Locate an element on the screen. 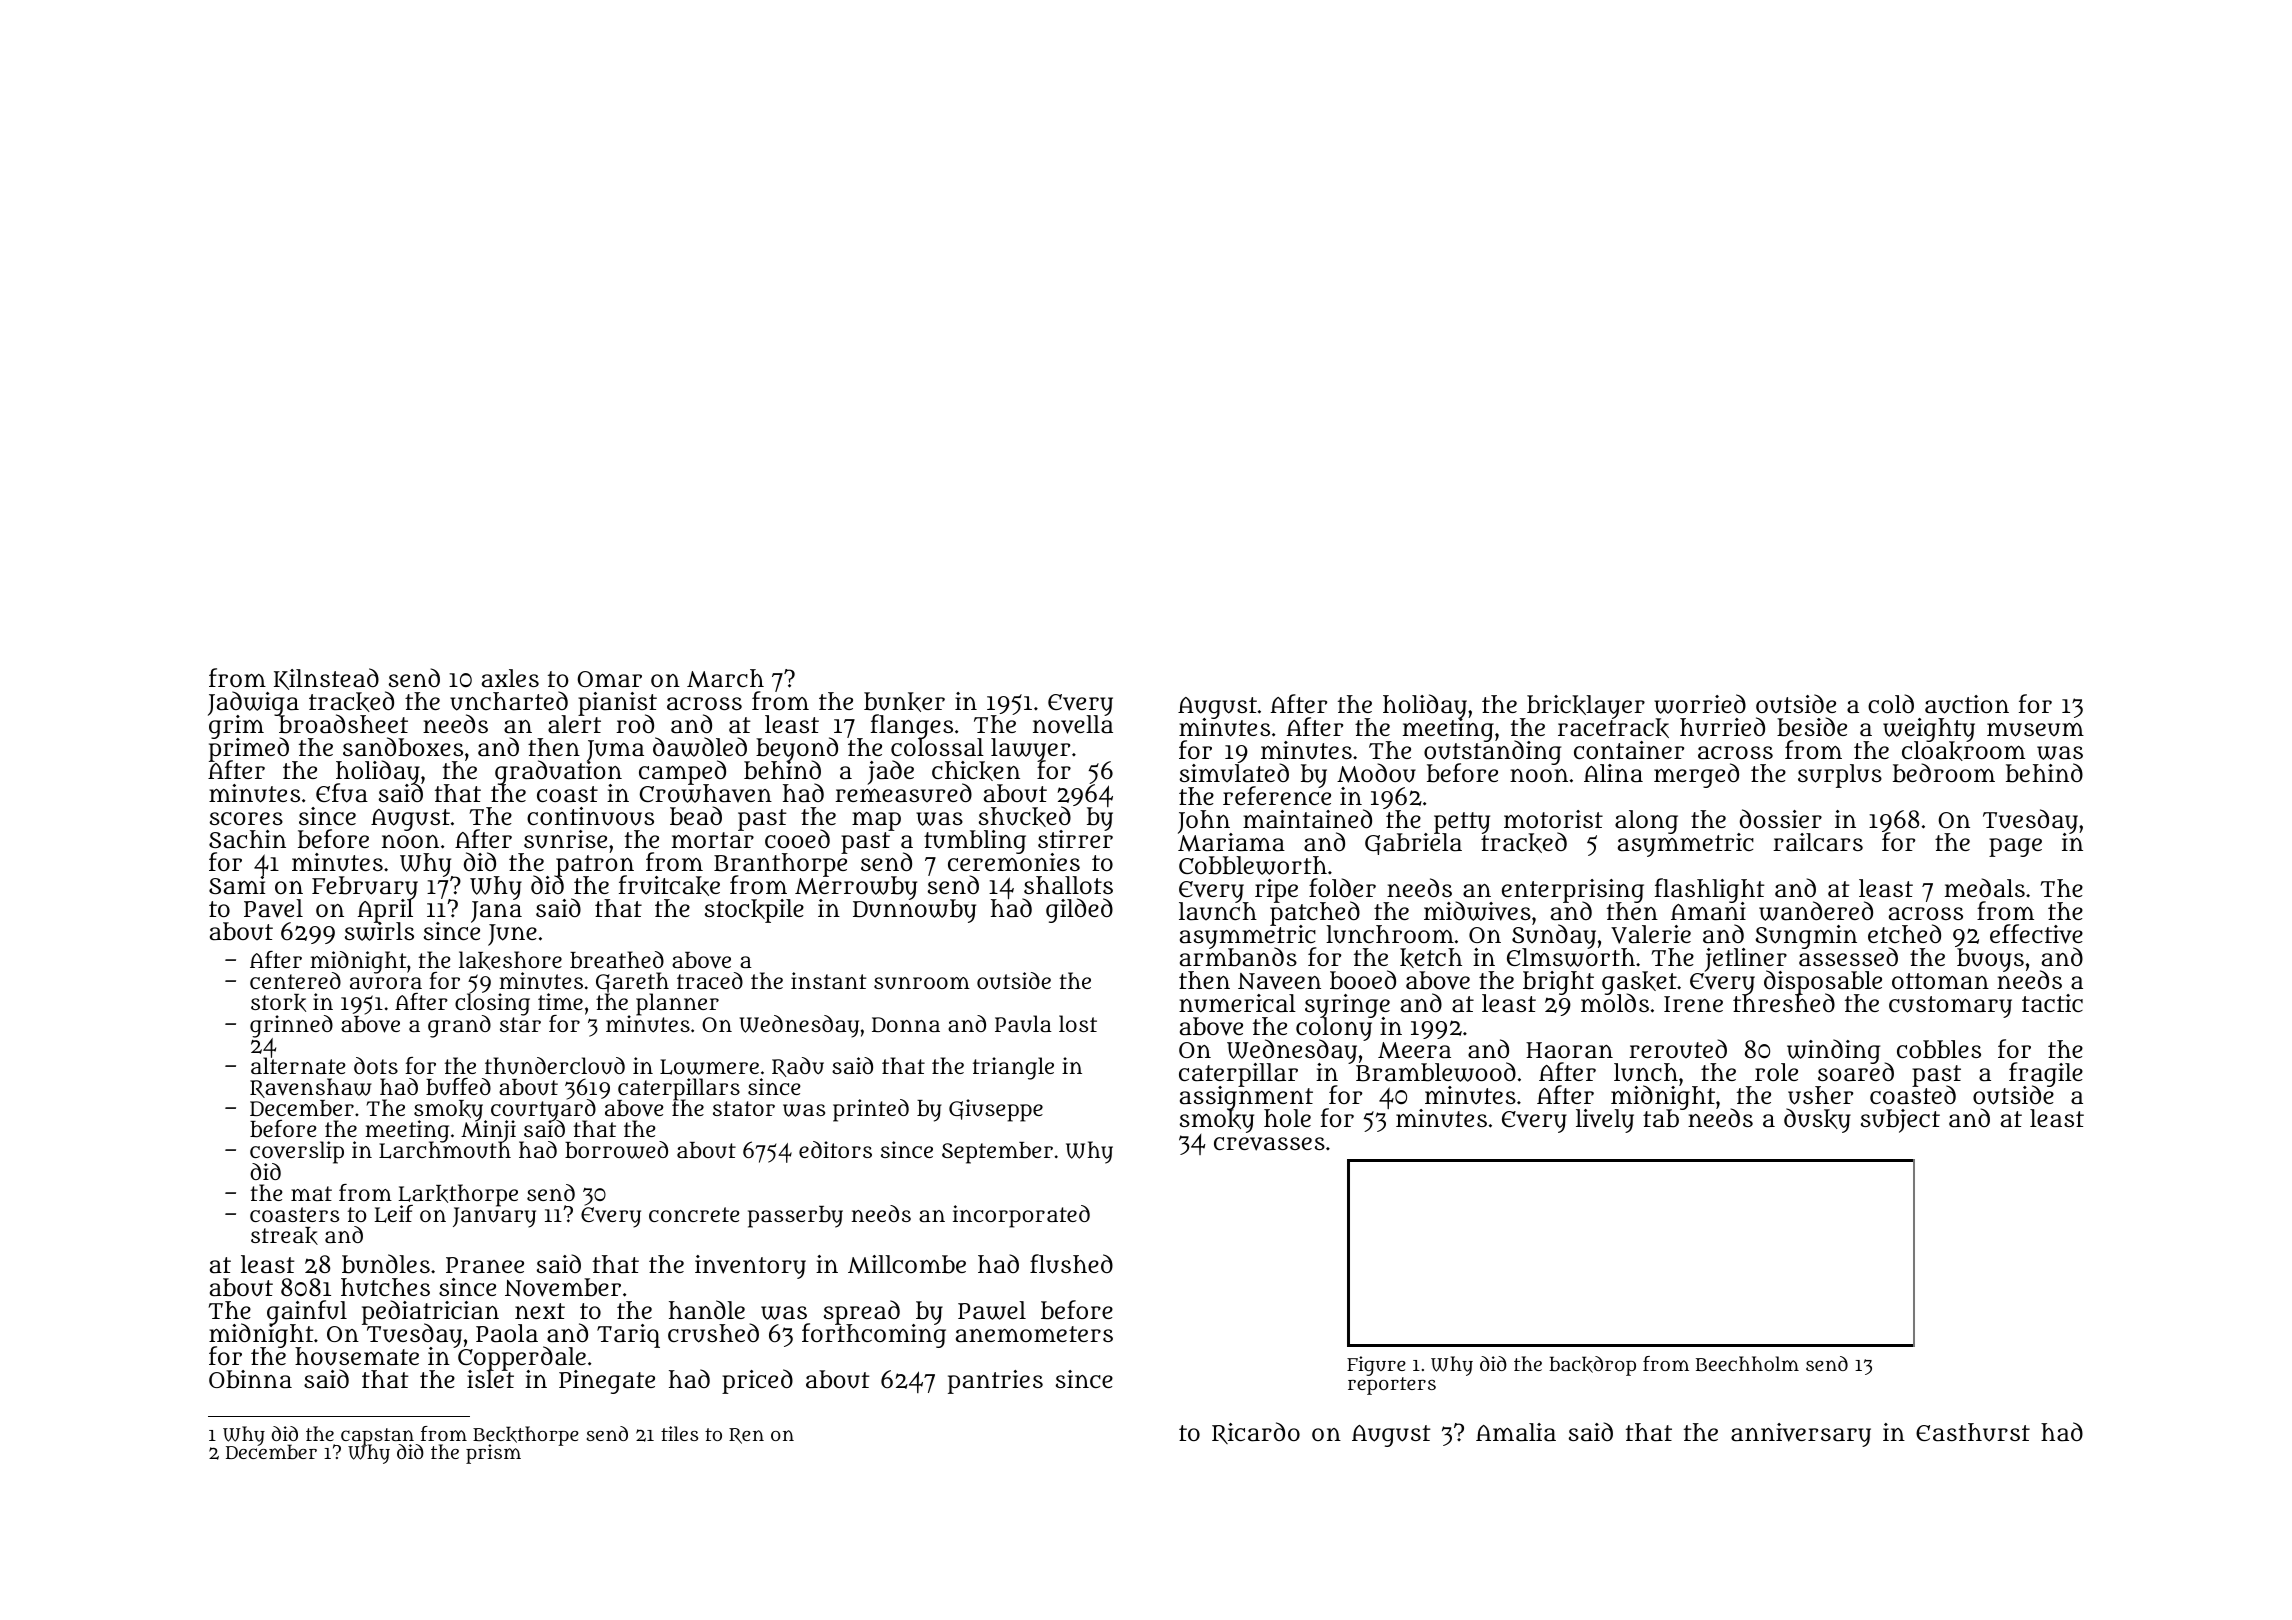 This screenshot has height=1620, width=2292. Lowmere is located at coordinates (709, 1067).
